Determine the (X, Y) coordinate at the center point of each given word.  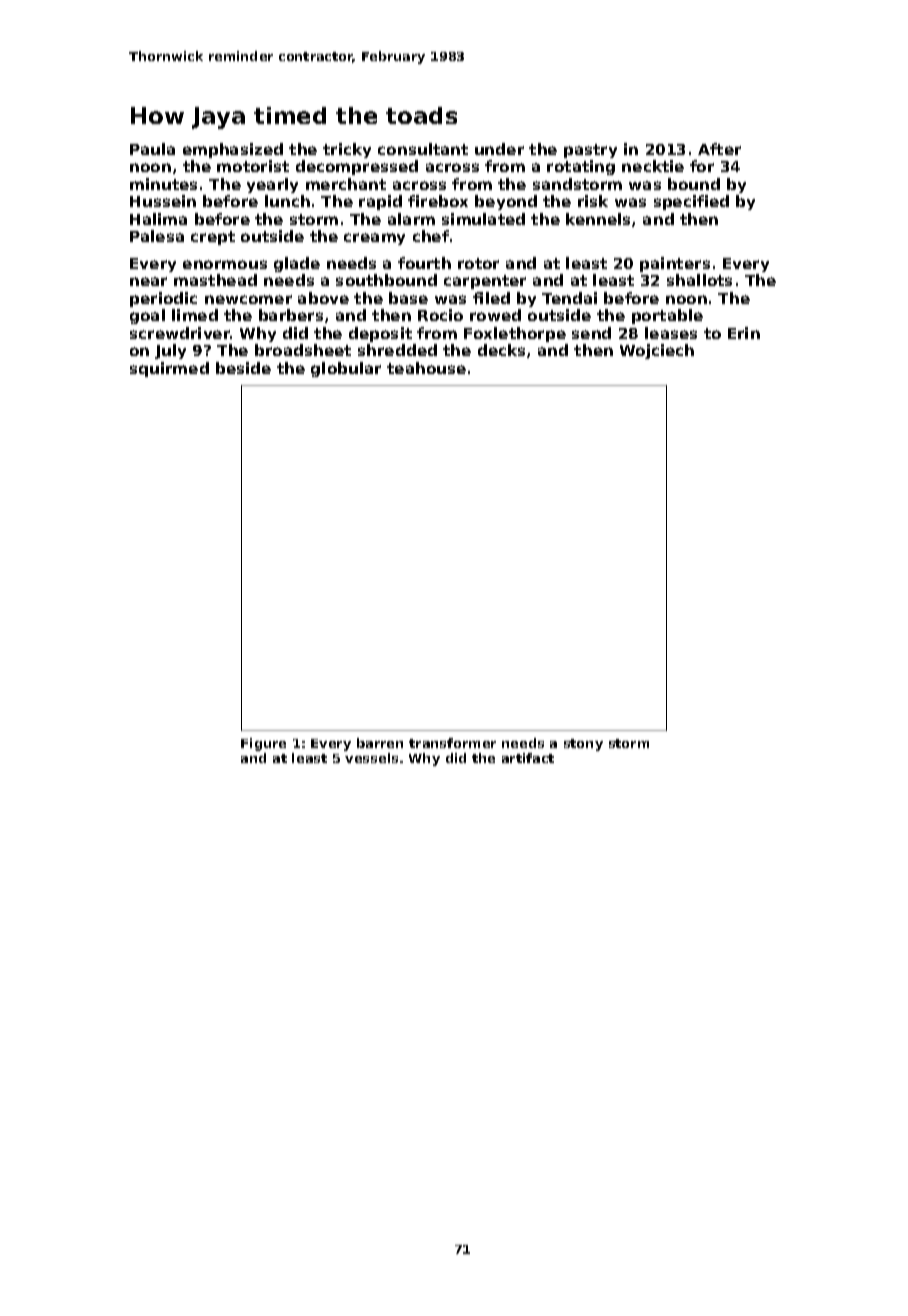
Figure (263, 744)
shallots (699, 280)
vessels (371, 758)
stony (583, 745)
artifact (528, 758)
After (719, 149)
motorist (253, 166)
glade (297, 264)
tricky (347, 150)
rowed (495, 315)
